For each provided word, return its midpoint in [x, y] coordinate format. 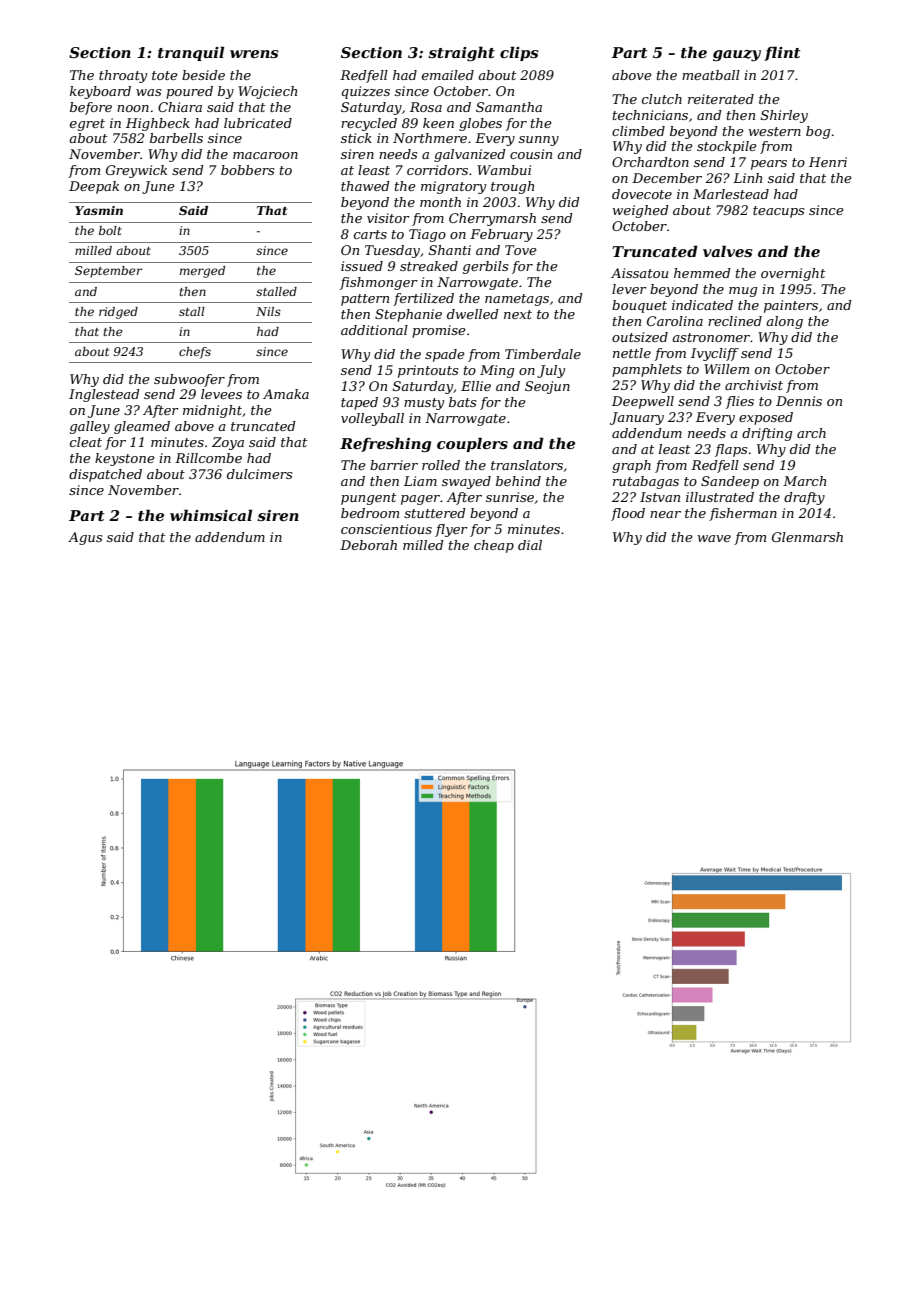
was [148, 92]
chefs [195, 353]
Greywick [136, 171]
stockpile [727, 147]
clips [519, 53]
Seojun [547, 387]
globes [480, 124]
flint [782, 53]
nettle [632, 353]
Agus [85, 538]
